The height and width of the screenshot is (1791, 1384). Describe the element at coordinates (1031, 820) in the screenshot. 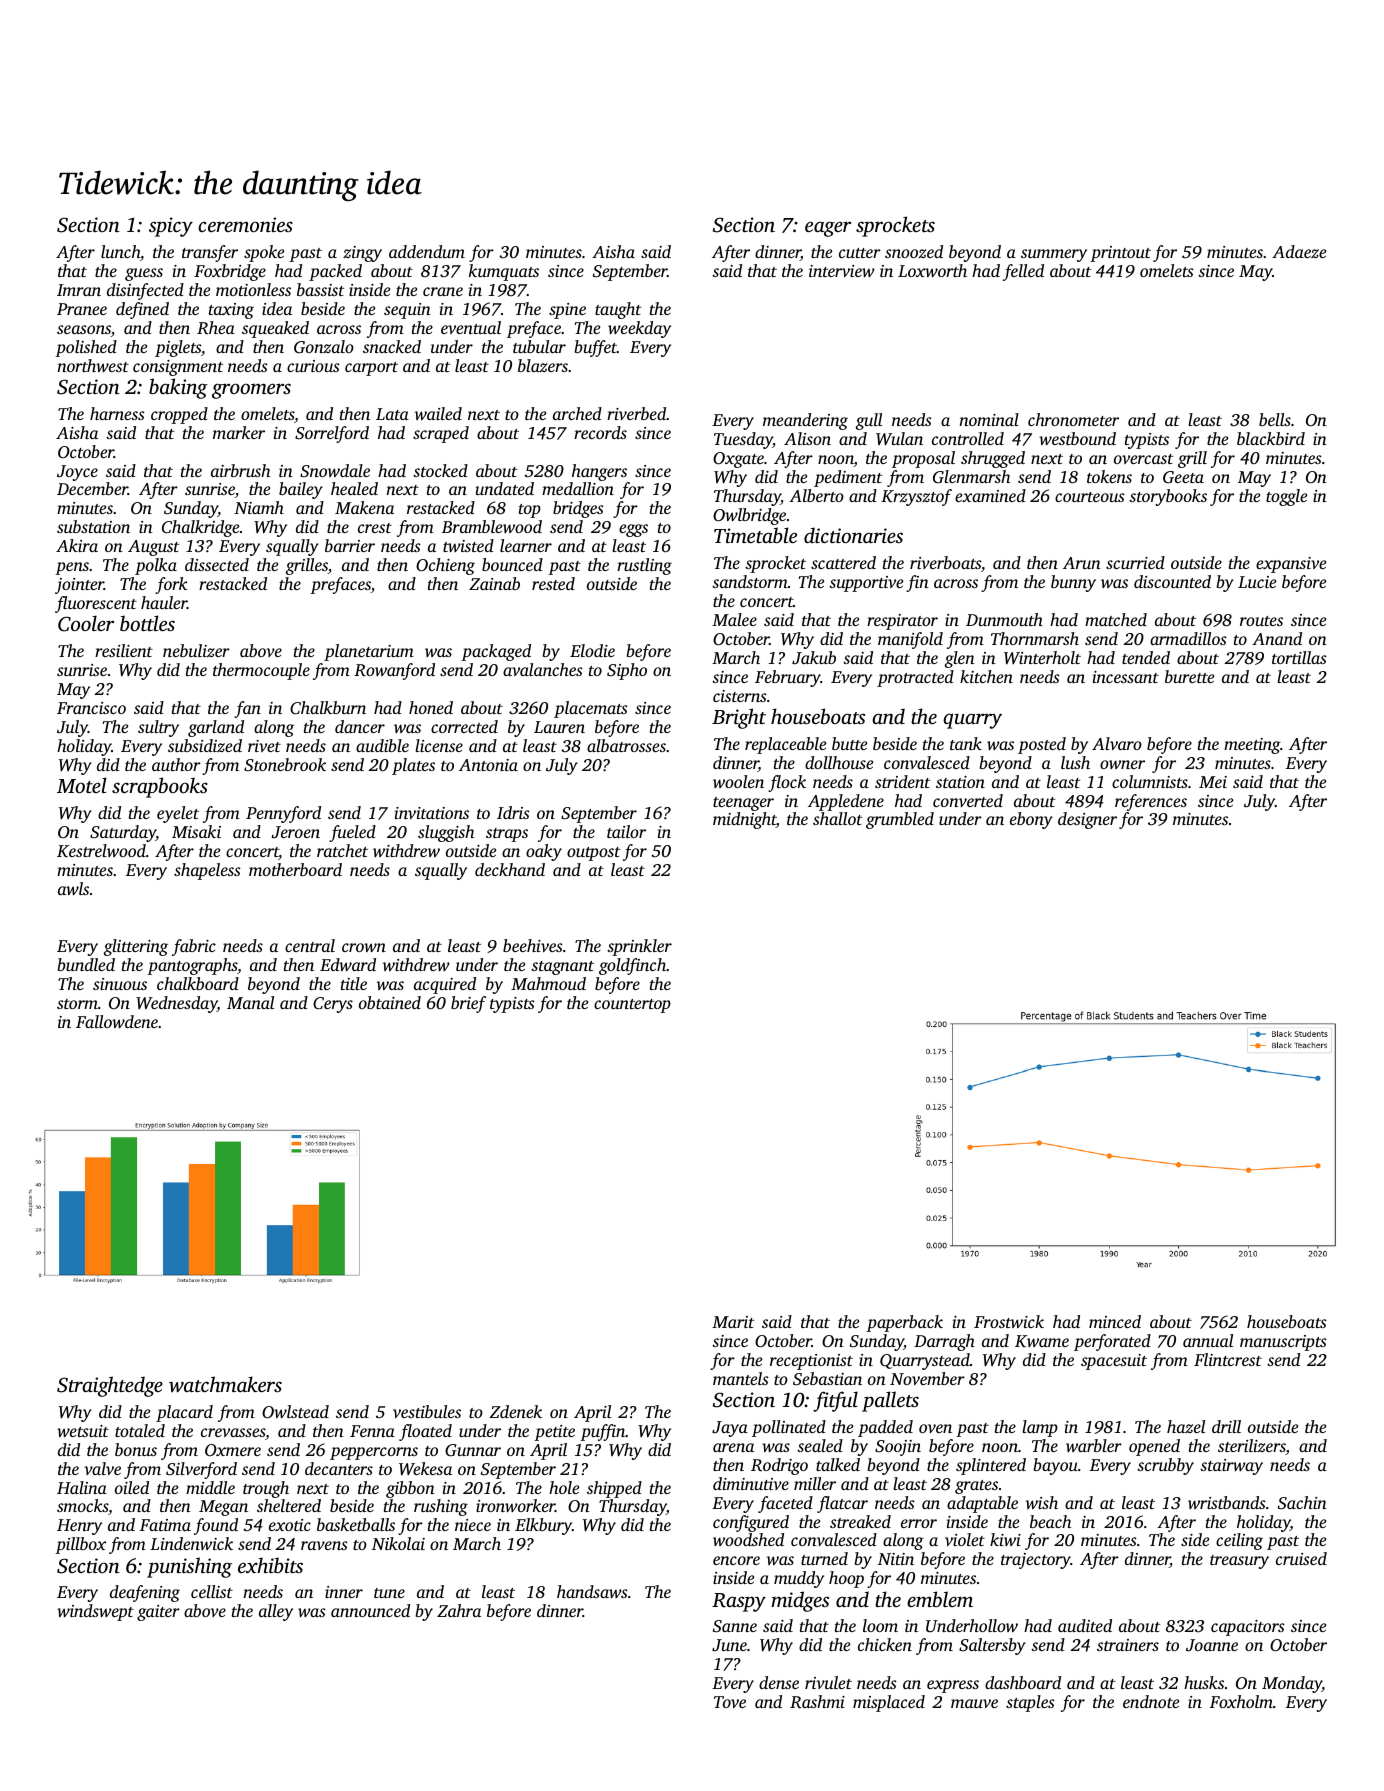

I see `ebony` at that location.
